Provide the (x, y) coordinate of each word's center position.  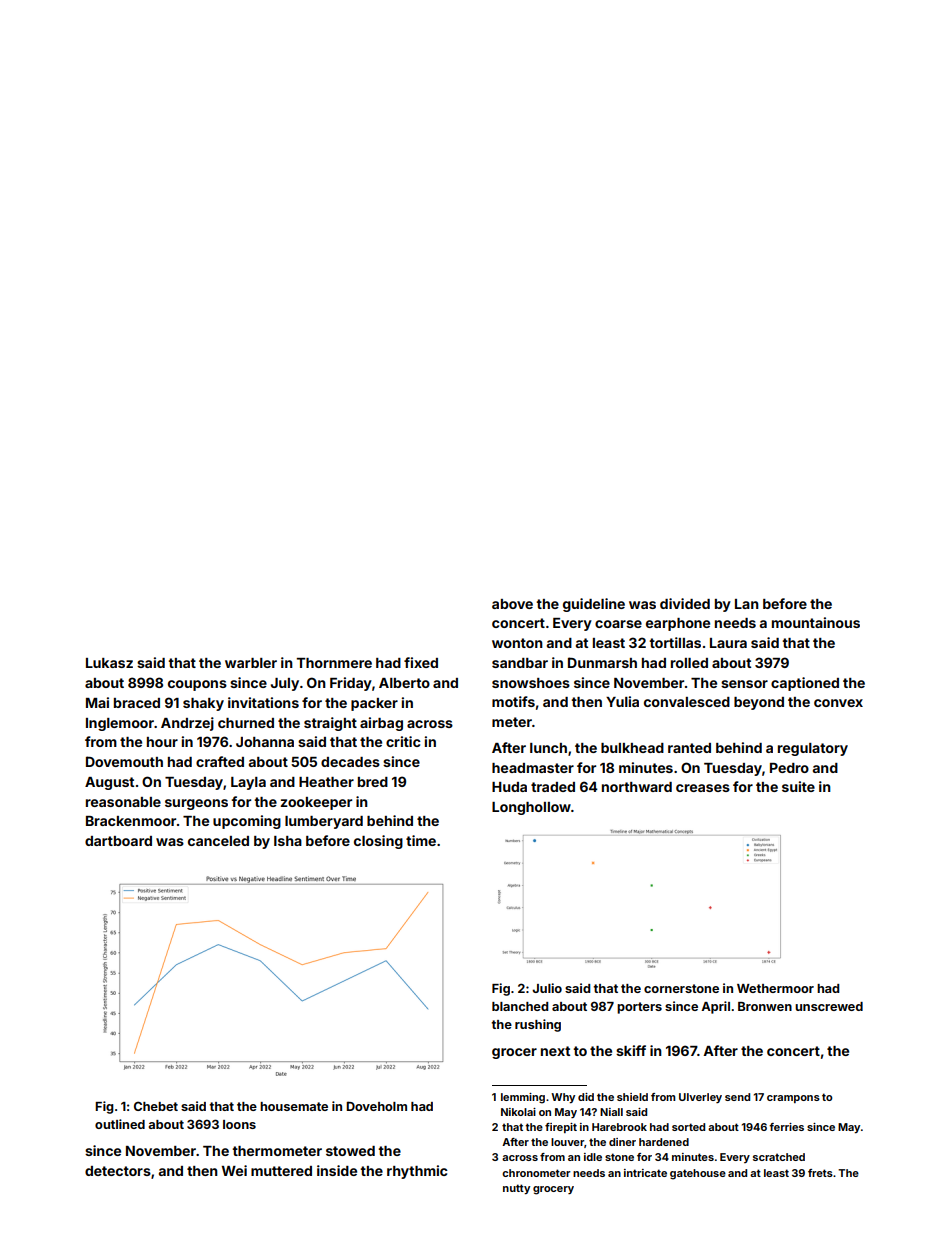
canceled (218, 841)
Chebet (156, 1106)
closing (378, 842)
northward (637, 787)
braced (137, 703)
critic (403, 741)
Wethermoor (775, 988)
